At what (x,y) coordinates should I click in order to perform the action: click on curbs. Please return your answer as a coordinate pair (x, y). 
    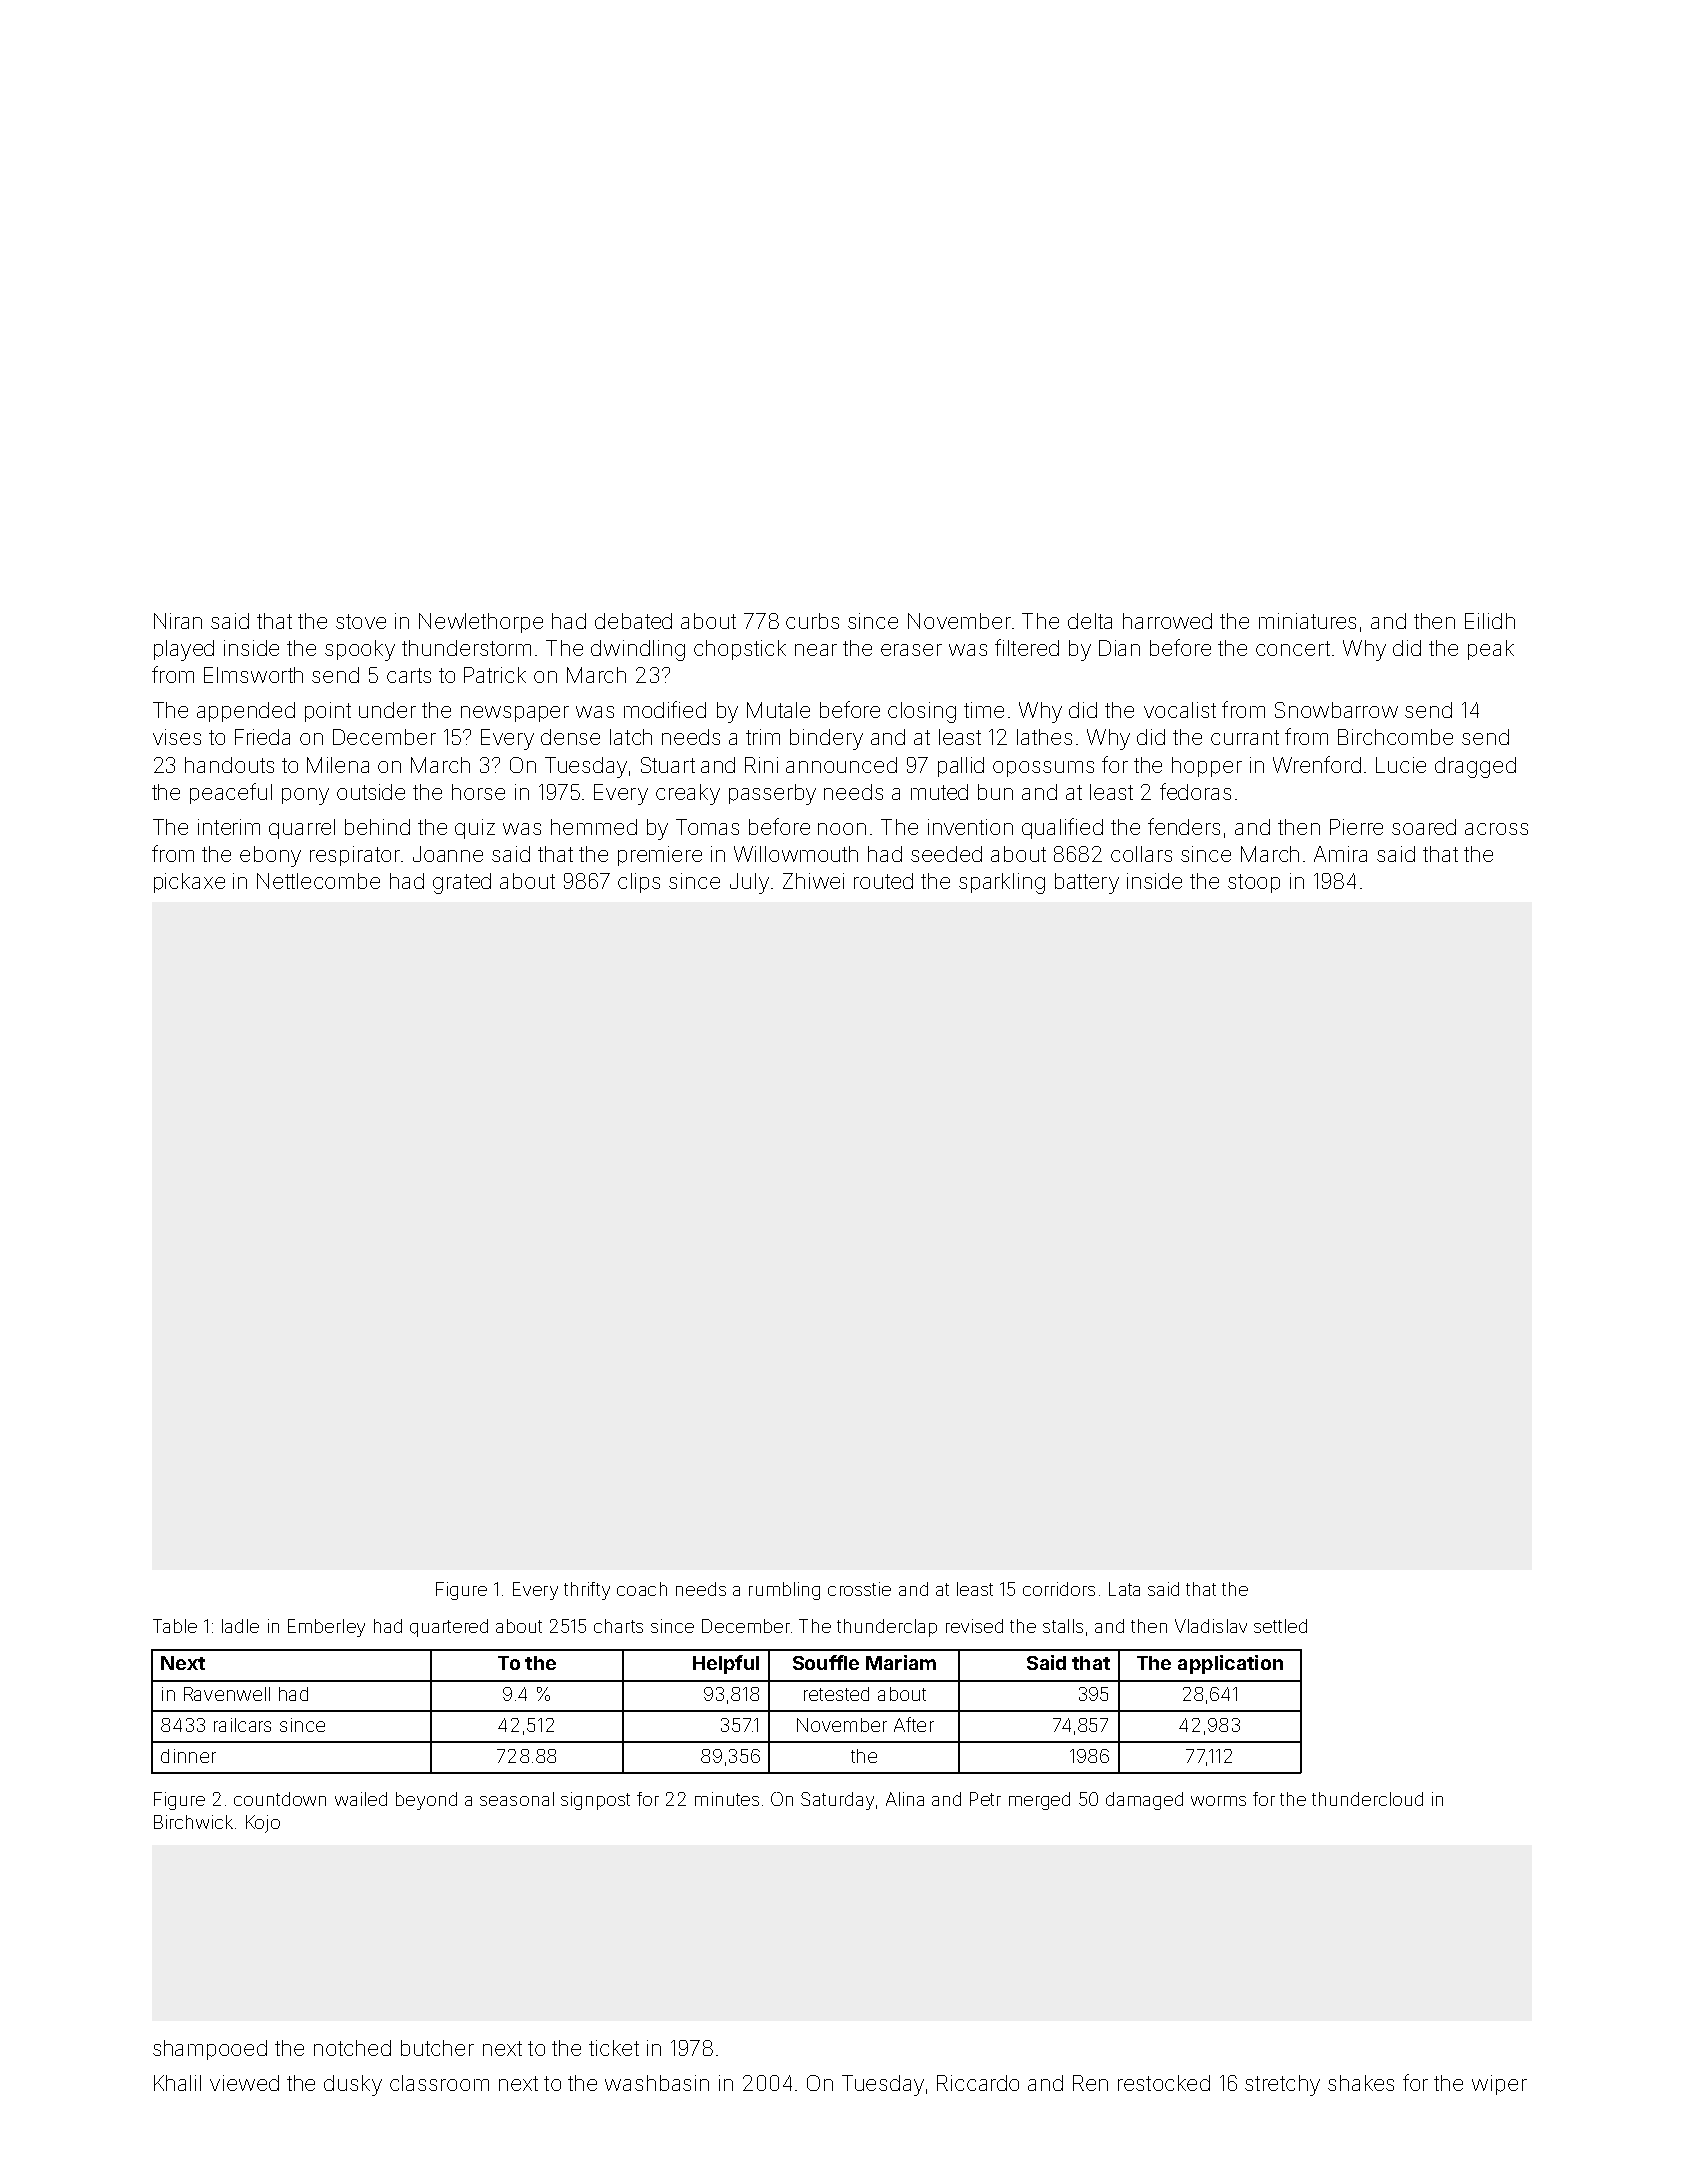
    Looking at the image, I should click on (812, 621).
